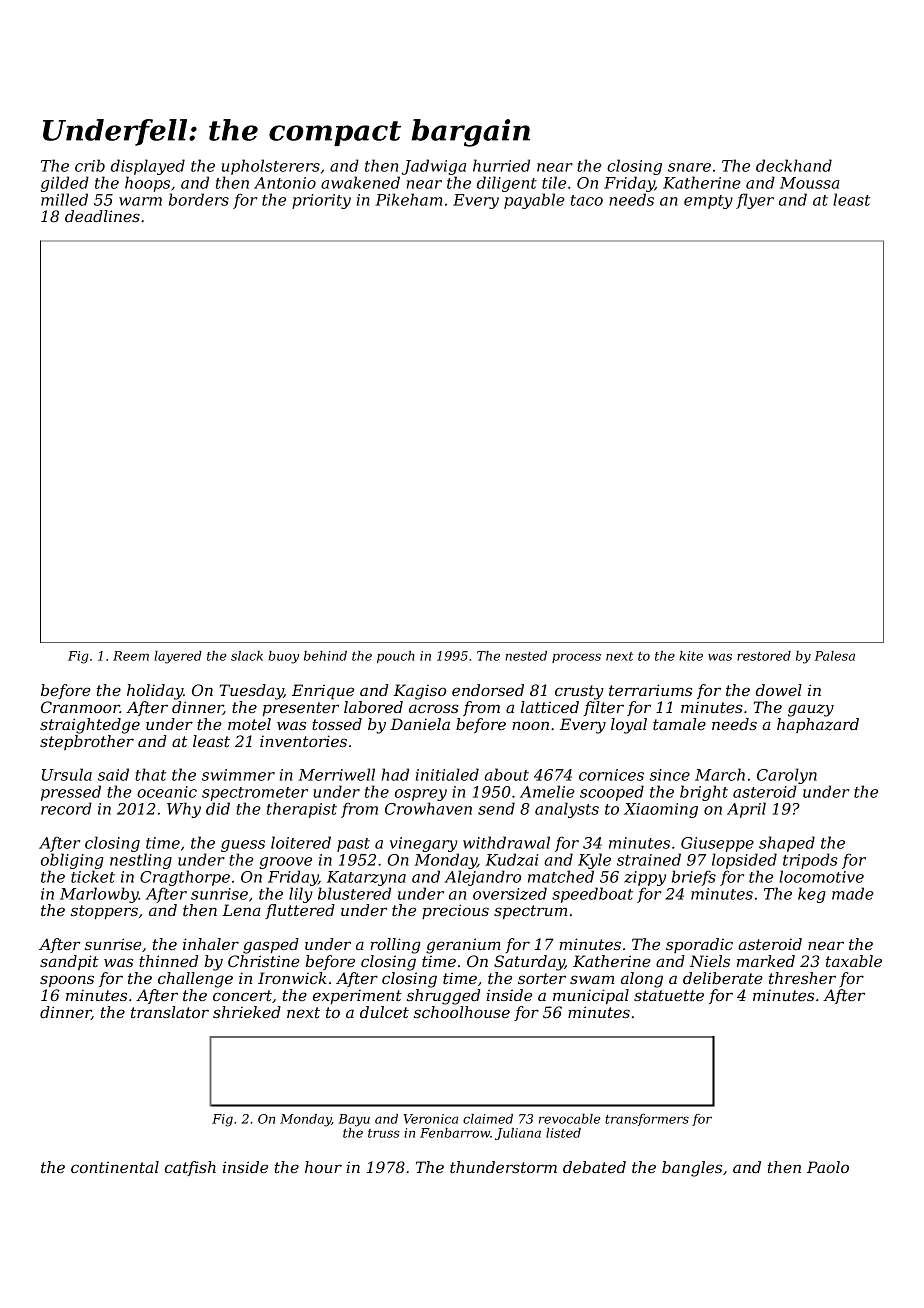  Describe the element at coordinates (691, 656) in the screenshot. I see `kite` at that location.
